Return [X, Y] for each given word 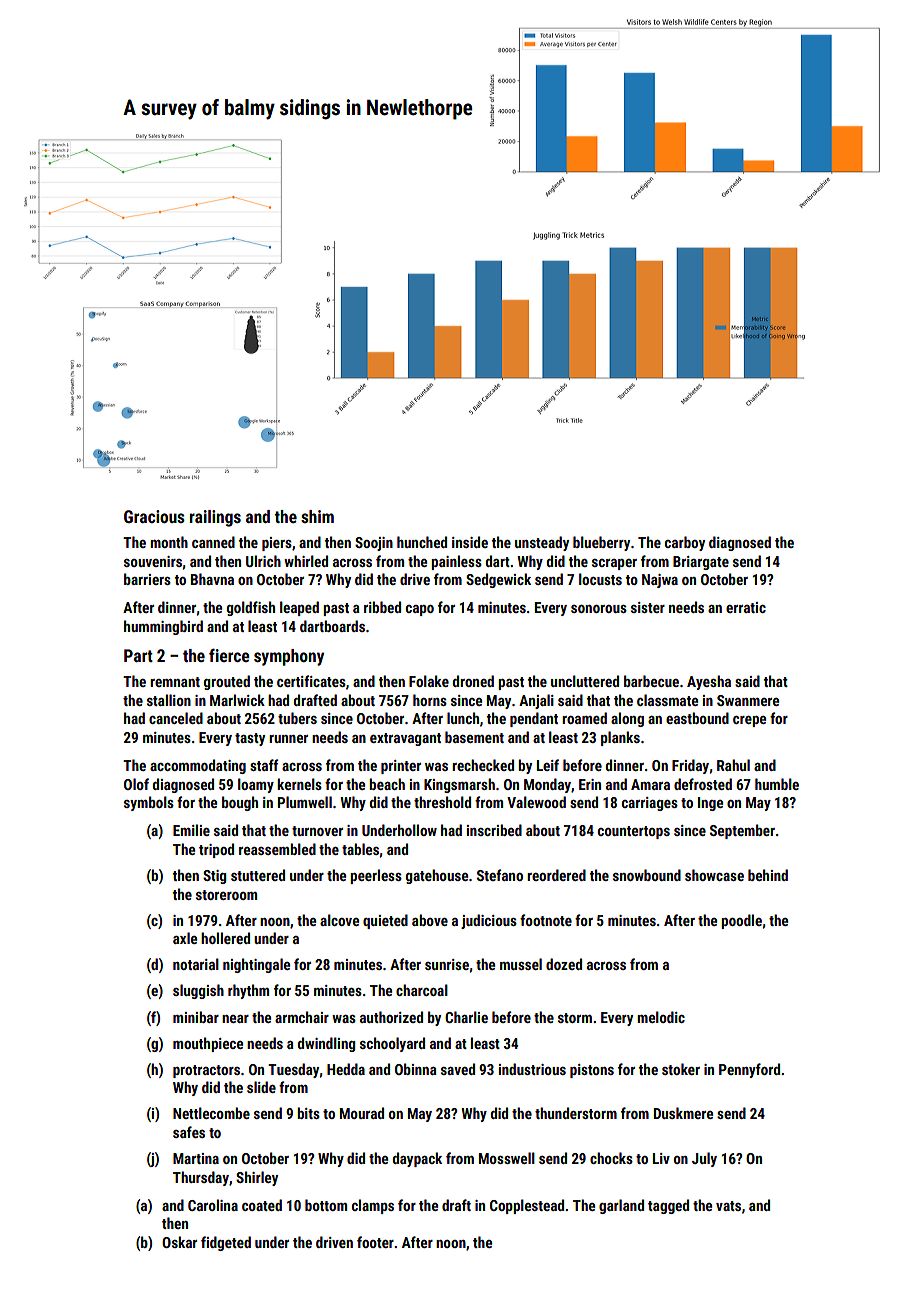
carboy [685, 543]
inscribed [494, 830]
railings [215, 518]
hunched [422, 542]
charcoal [422, 990]
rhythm [248, 991]
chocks [611, 1158]
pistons [592, 1071]
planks [620, 738]
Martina [196, 1158]
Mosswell [507, 1158]
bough [240, 803]
